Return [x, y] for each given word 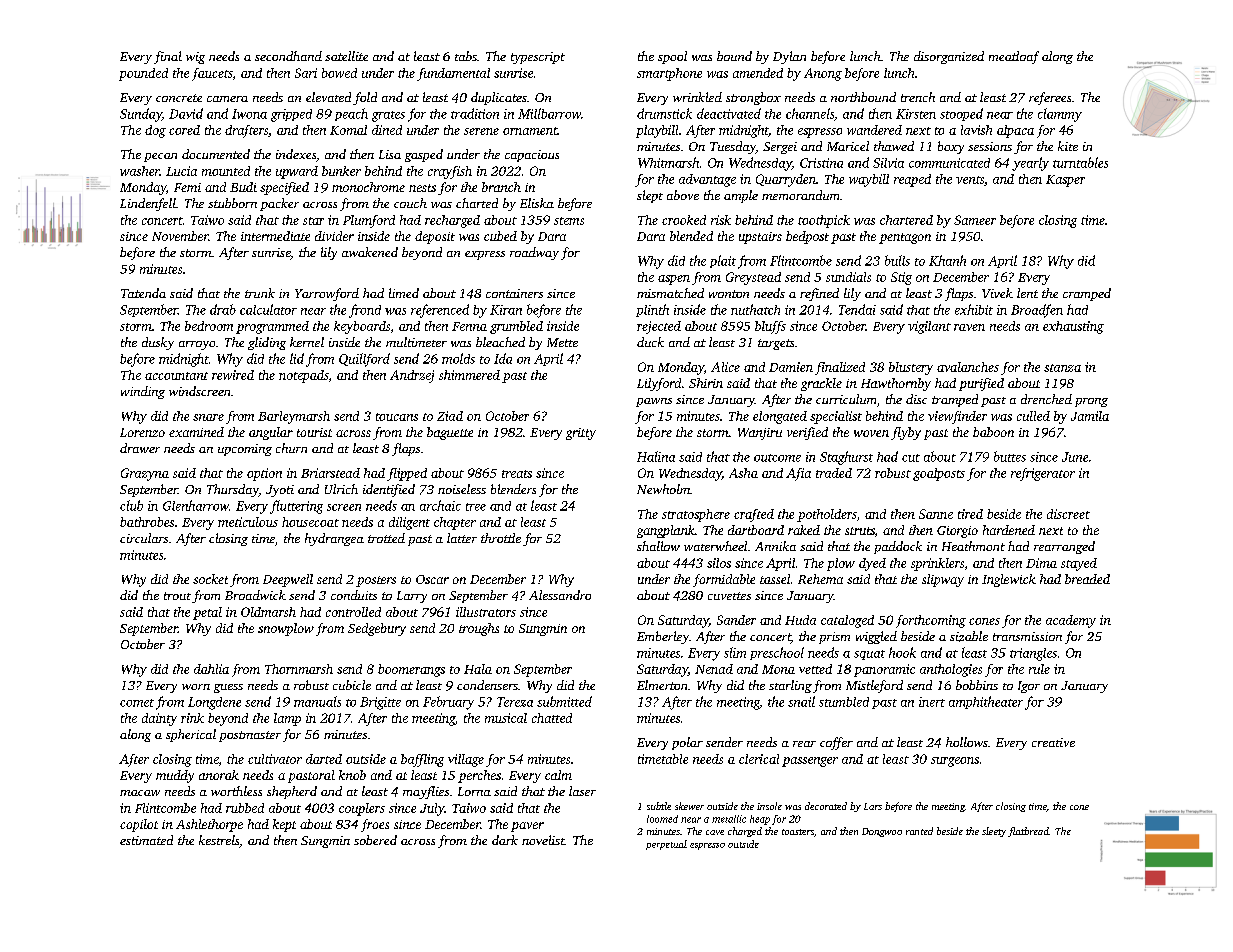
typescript [538, 58]
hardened [1009, 530]
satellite [346, 56]
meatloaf [1014, 57]
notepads [304, 376]
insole [769, 806]
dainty [159, 719]
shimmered [469, 375]
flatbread [1028, 832]
